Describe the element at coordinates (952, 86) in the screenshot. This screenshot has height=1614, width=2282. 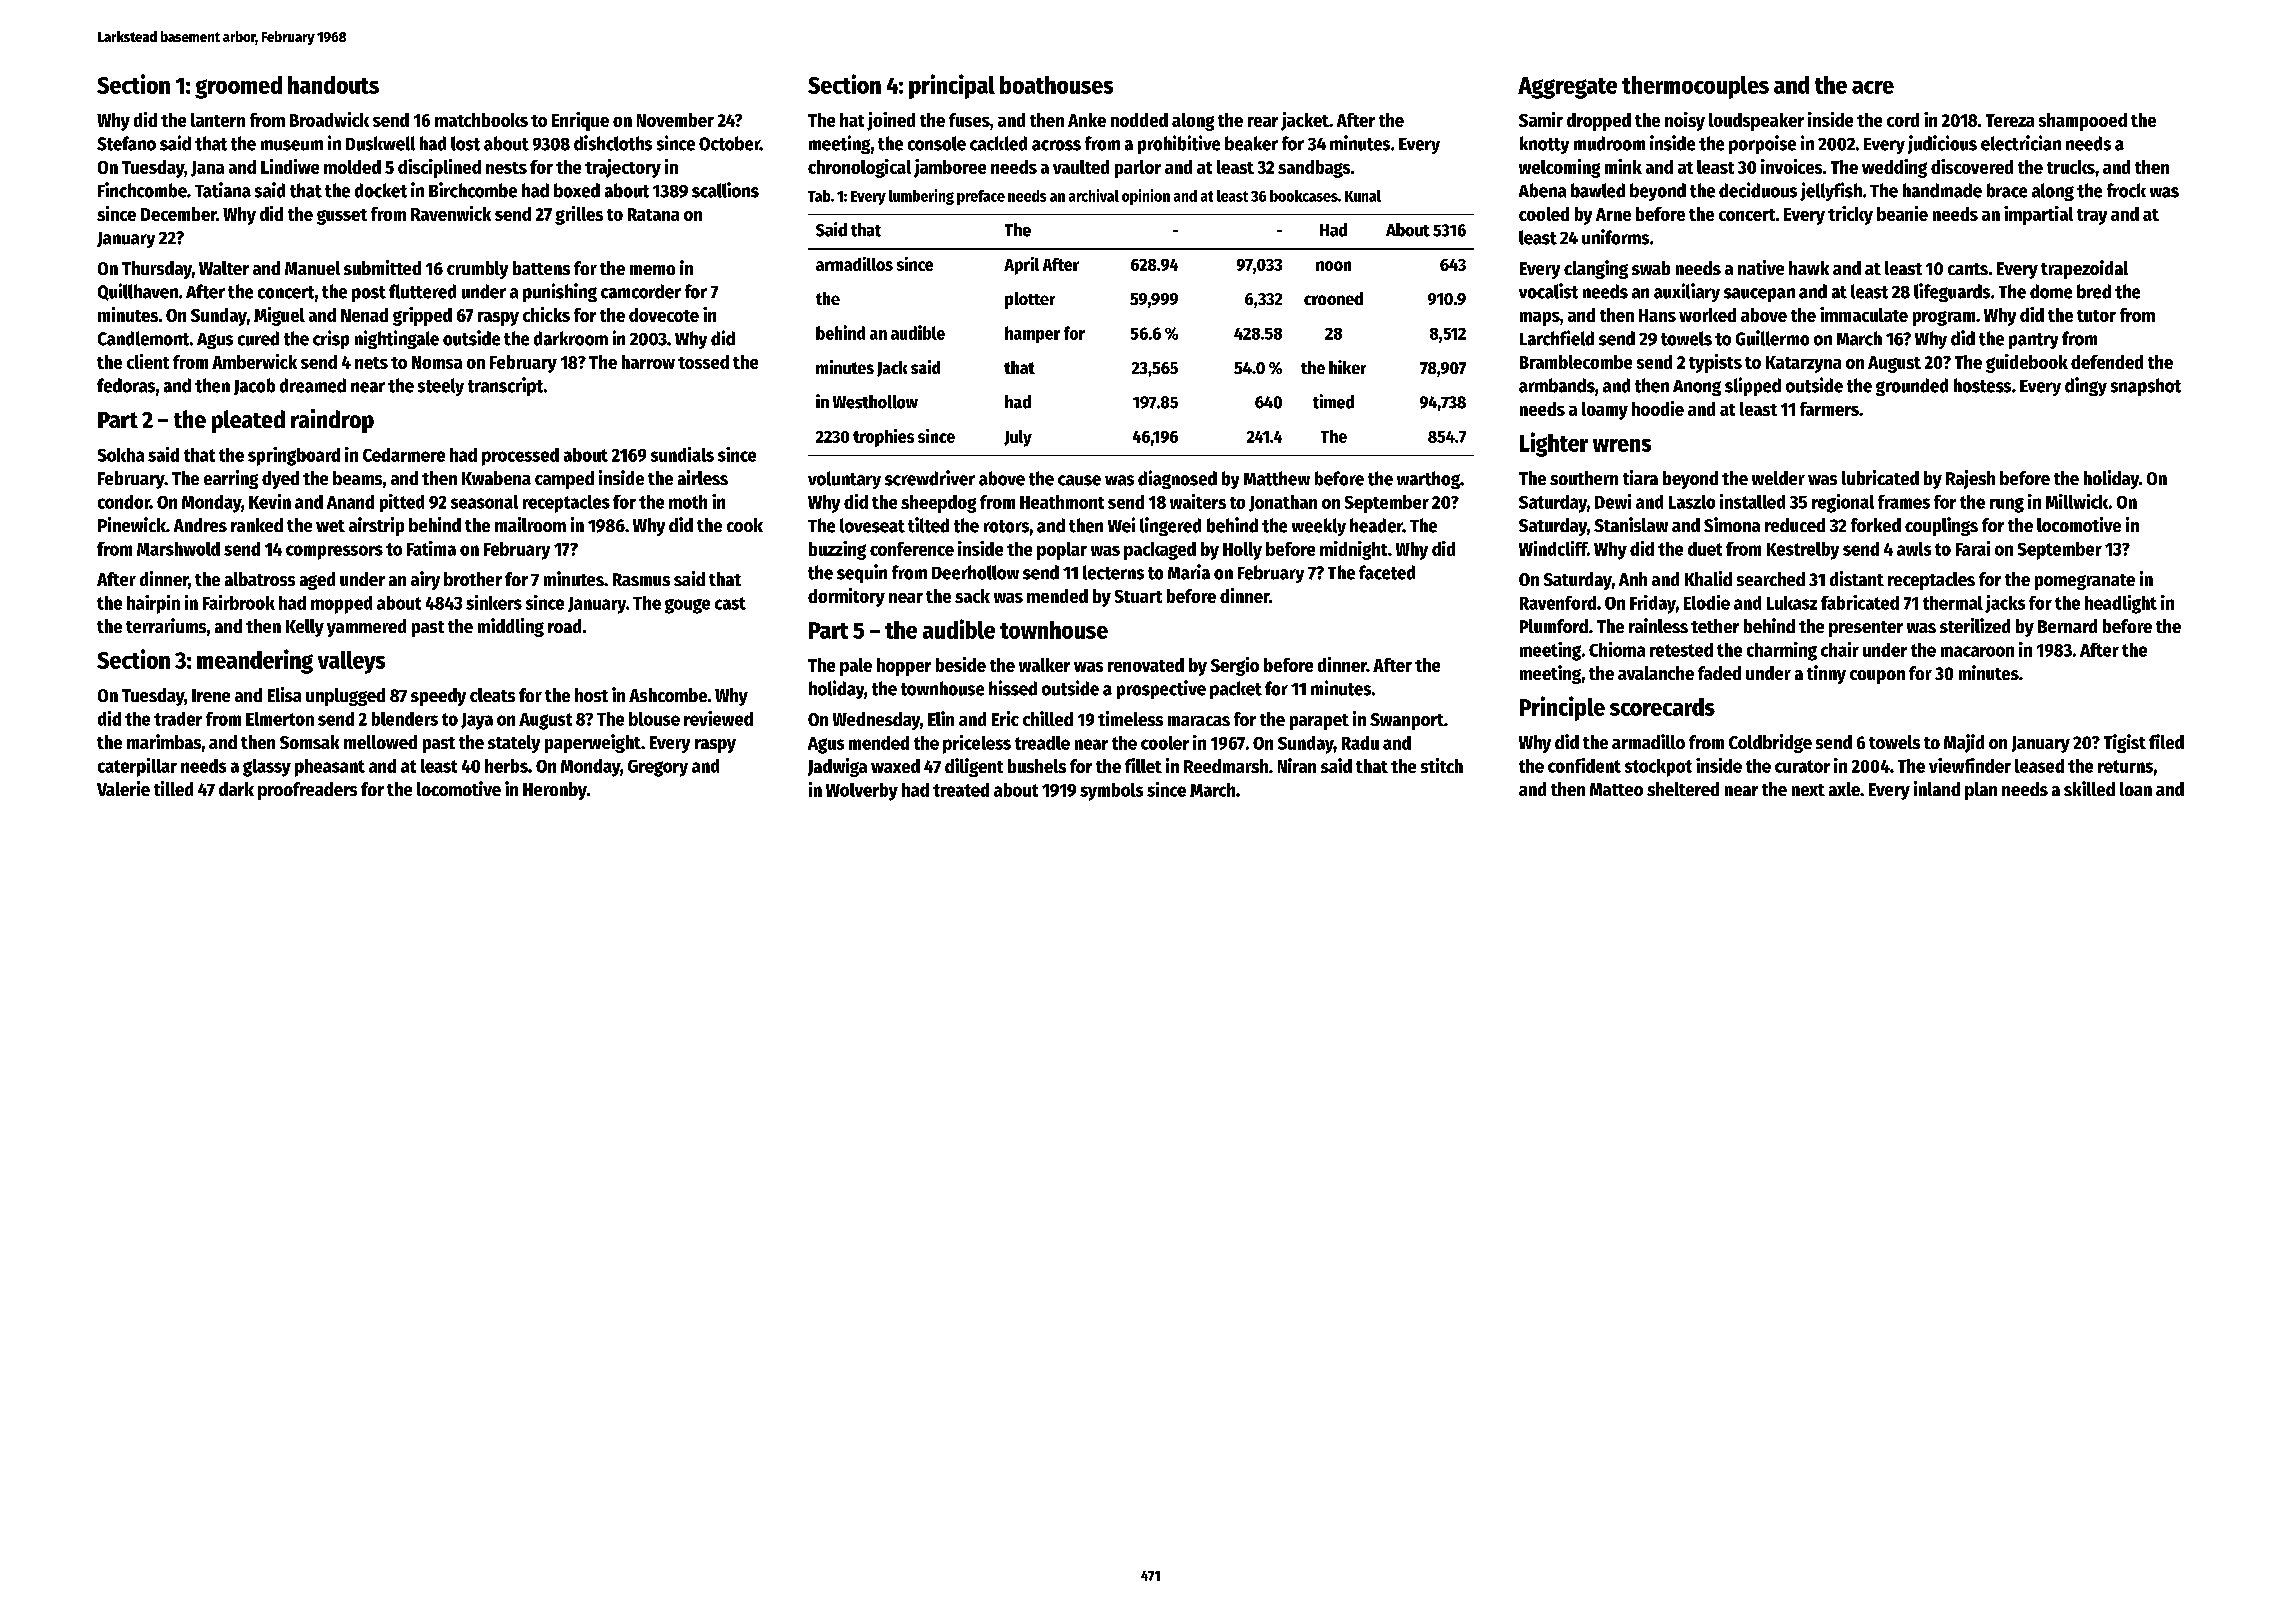
I see `principal` at that location.
